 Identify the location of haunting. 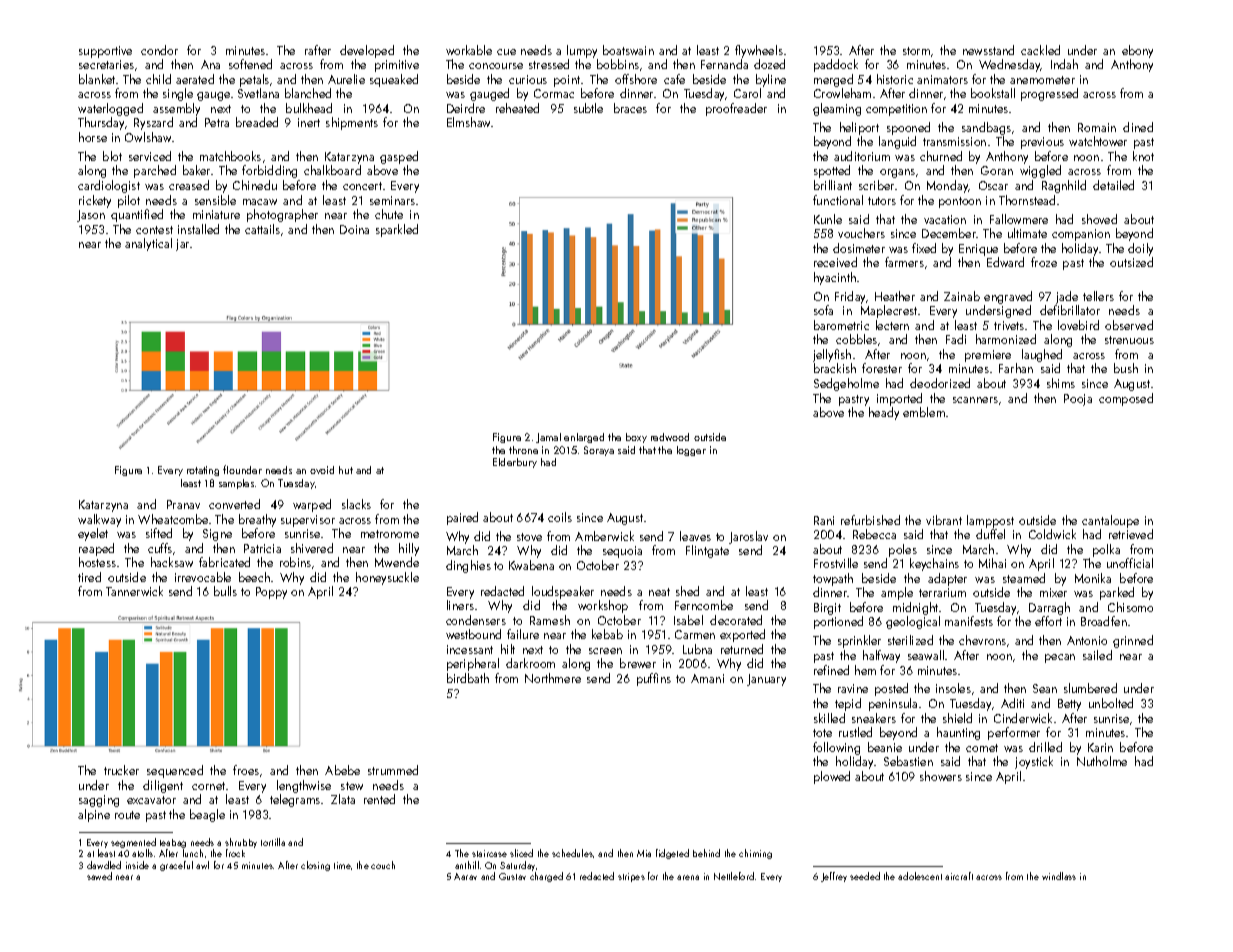
(958, 733).
